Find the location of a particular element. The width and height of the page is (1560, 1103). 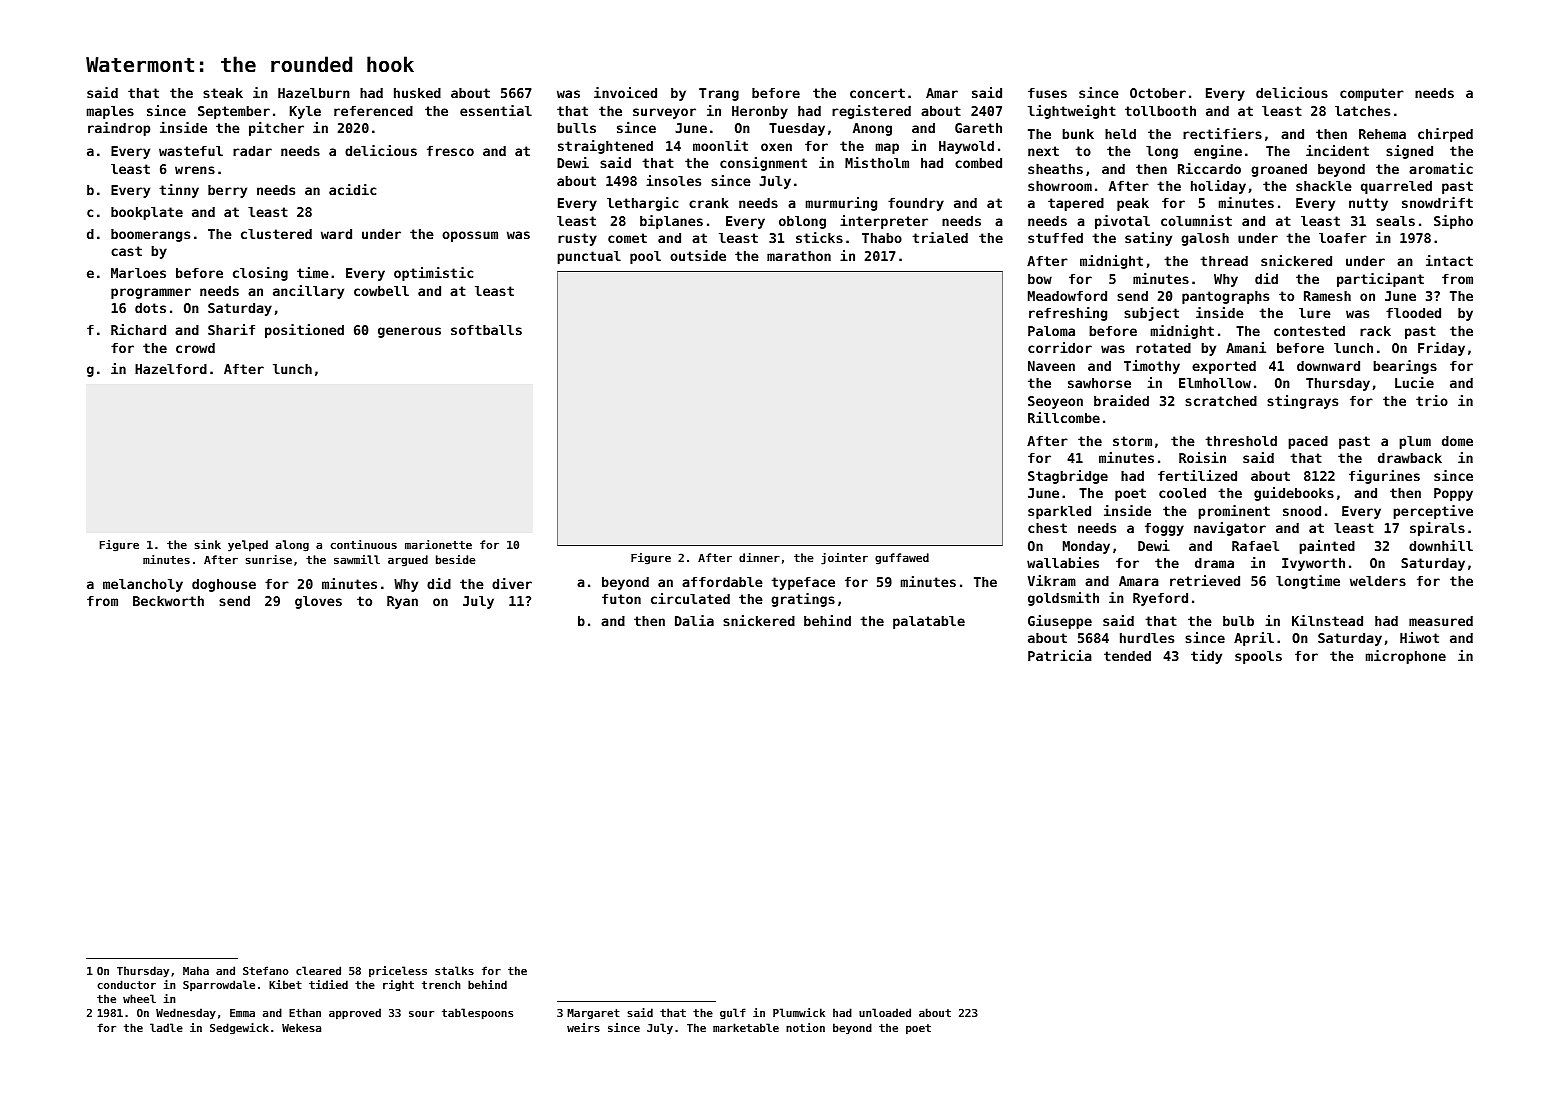

trialed is located at coordinates (940, 237).
